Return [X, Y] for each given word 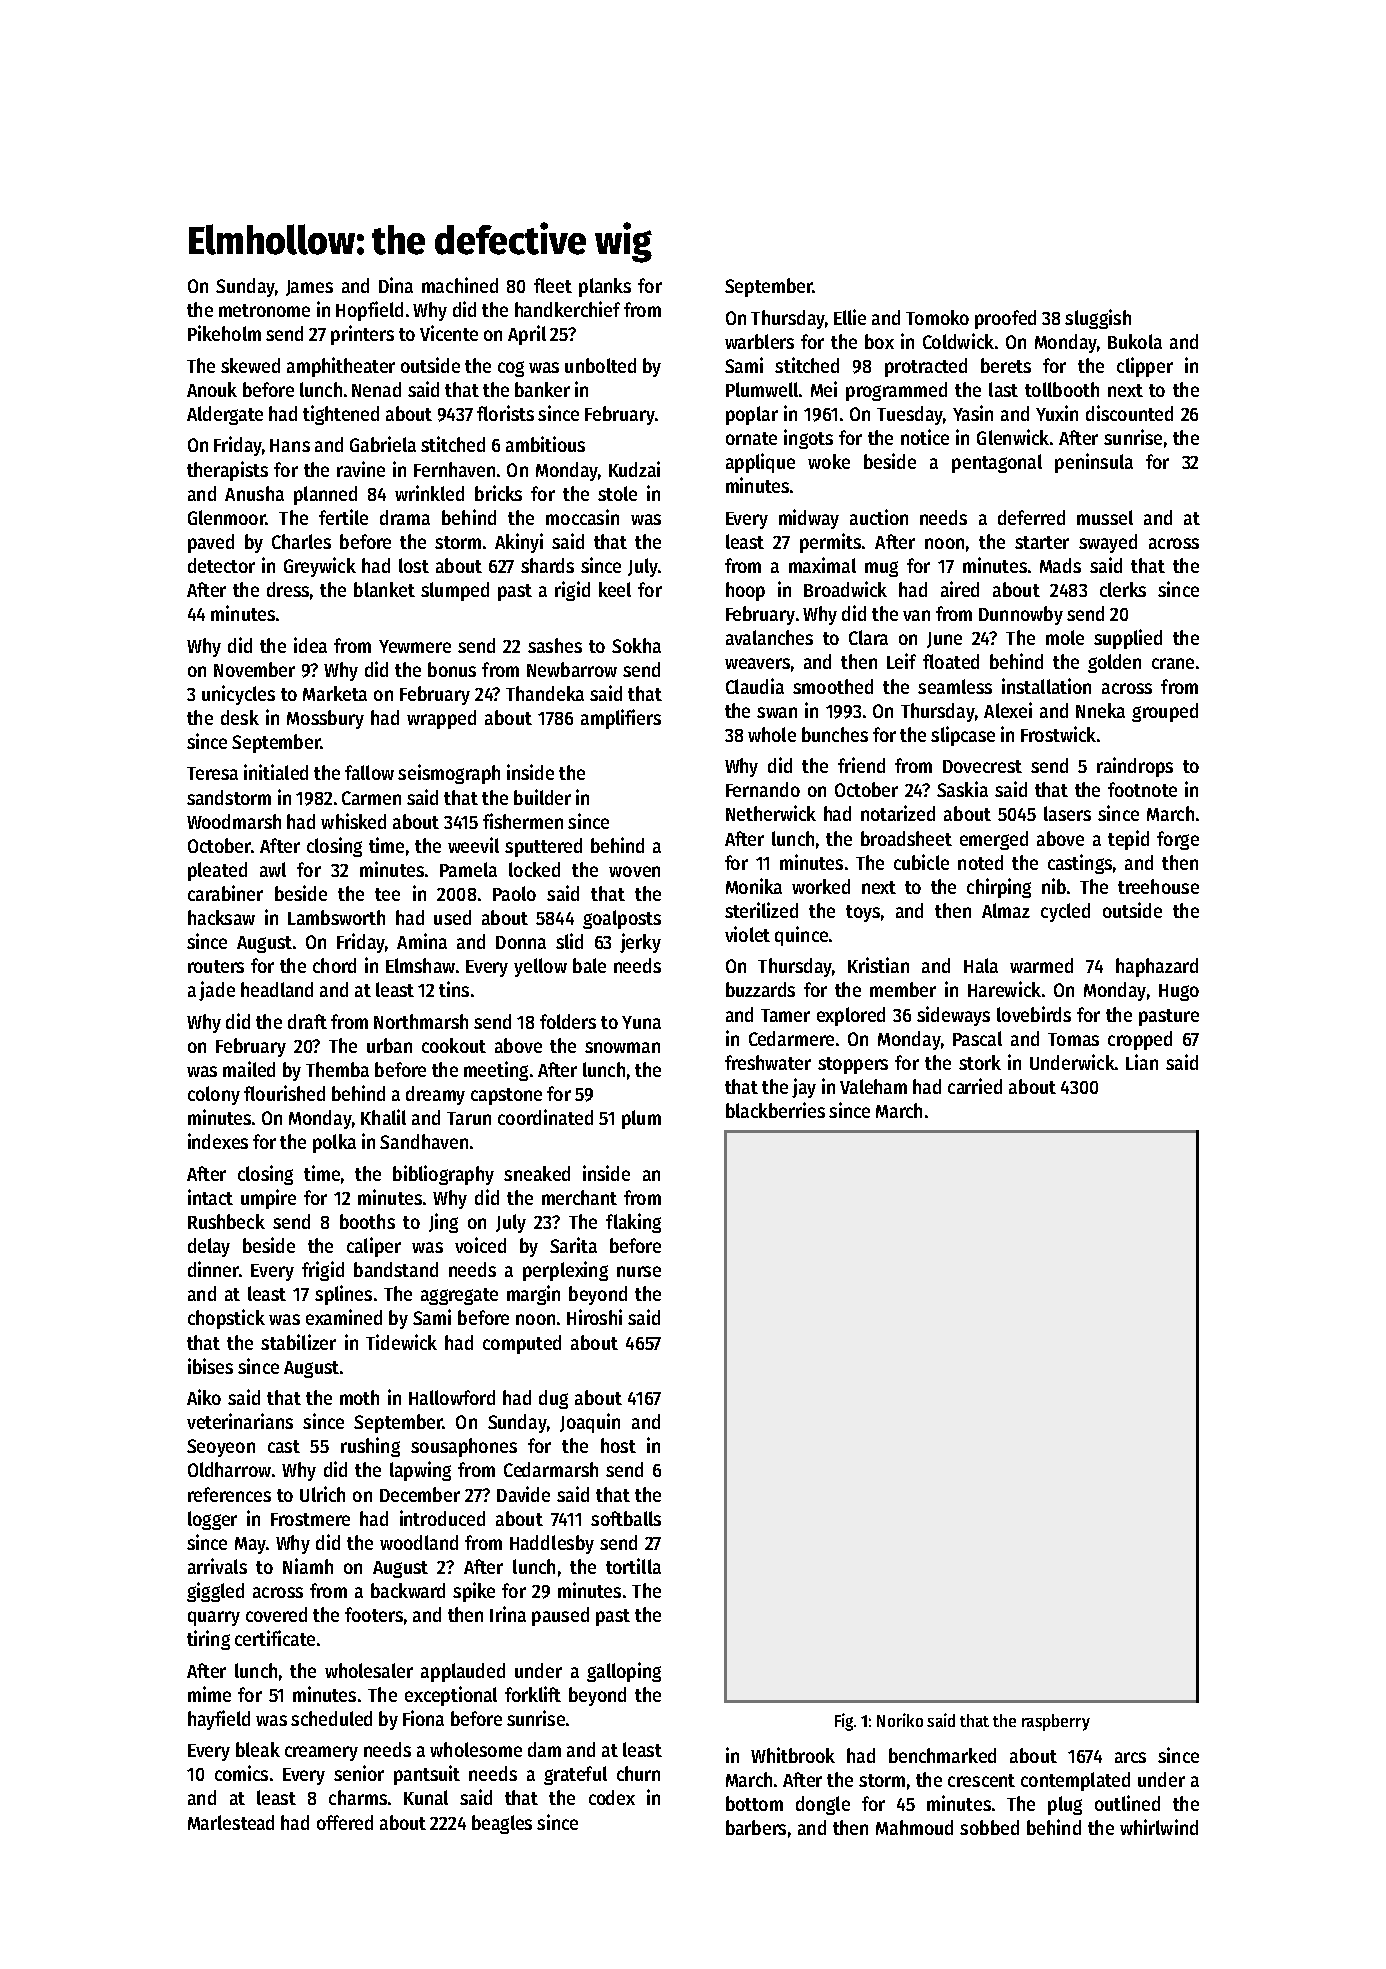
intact [210, 1197]
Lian [1142, 1062]
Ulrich [322, 1494]
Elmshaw [420, 965]
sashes [555, 645]
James [309, 288]
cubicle [921, 862]
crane [1173, 663]
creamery [321, 1753]
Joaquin [590, 1423]
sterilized [761, 910]
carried [975, 1086]
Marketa [335, 693]
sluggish [1098, 319]
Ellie [850, 317]
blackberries [775, 1110]
